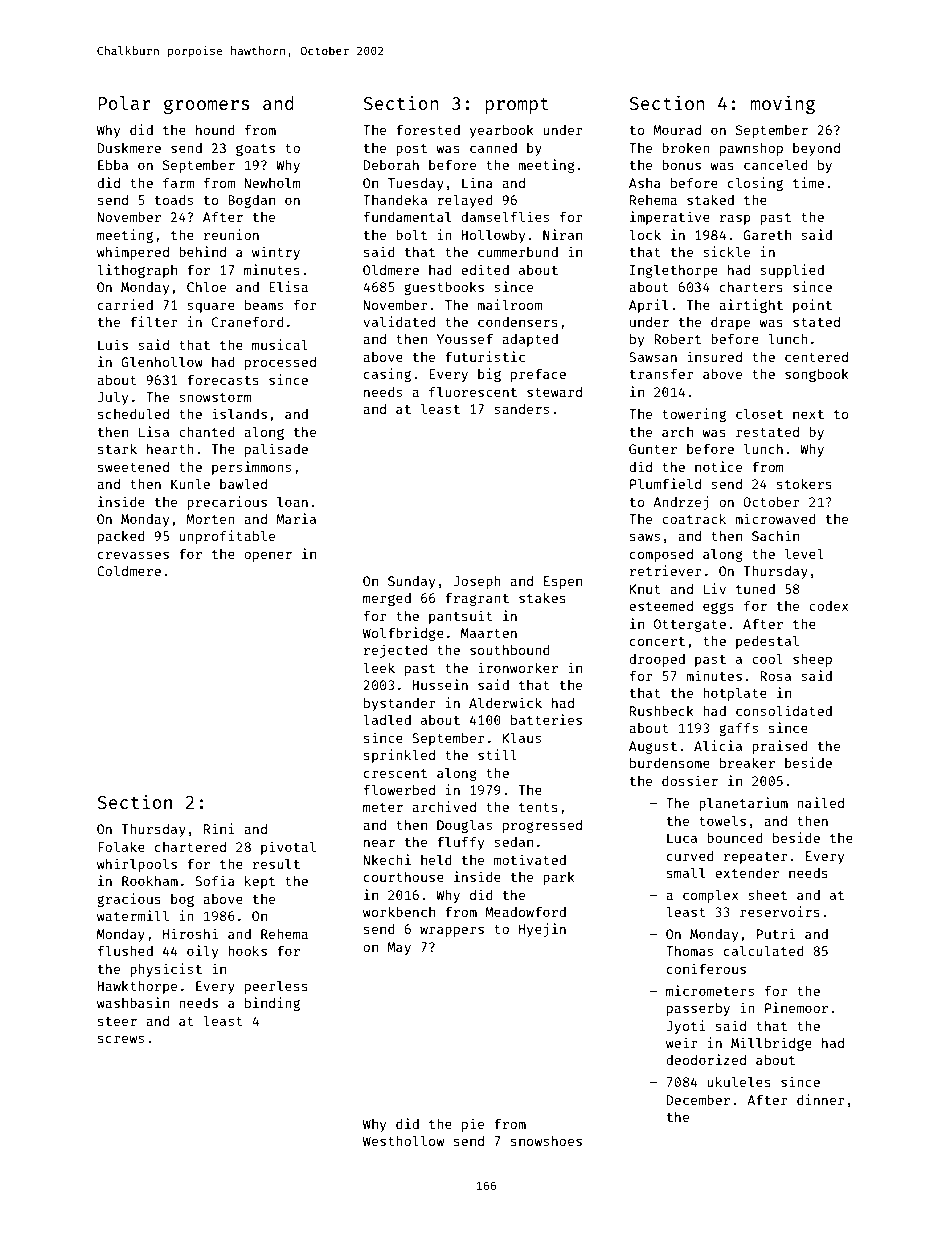  I want to click on Folake, so click(121, 846).
